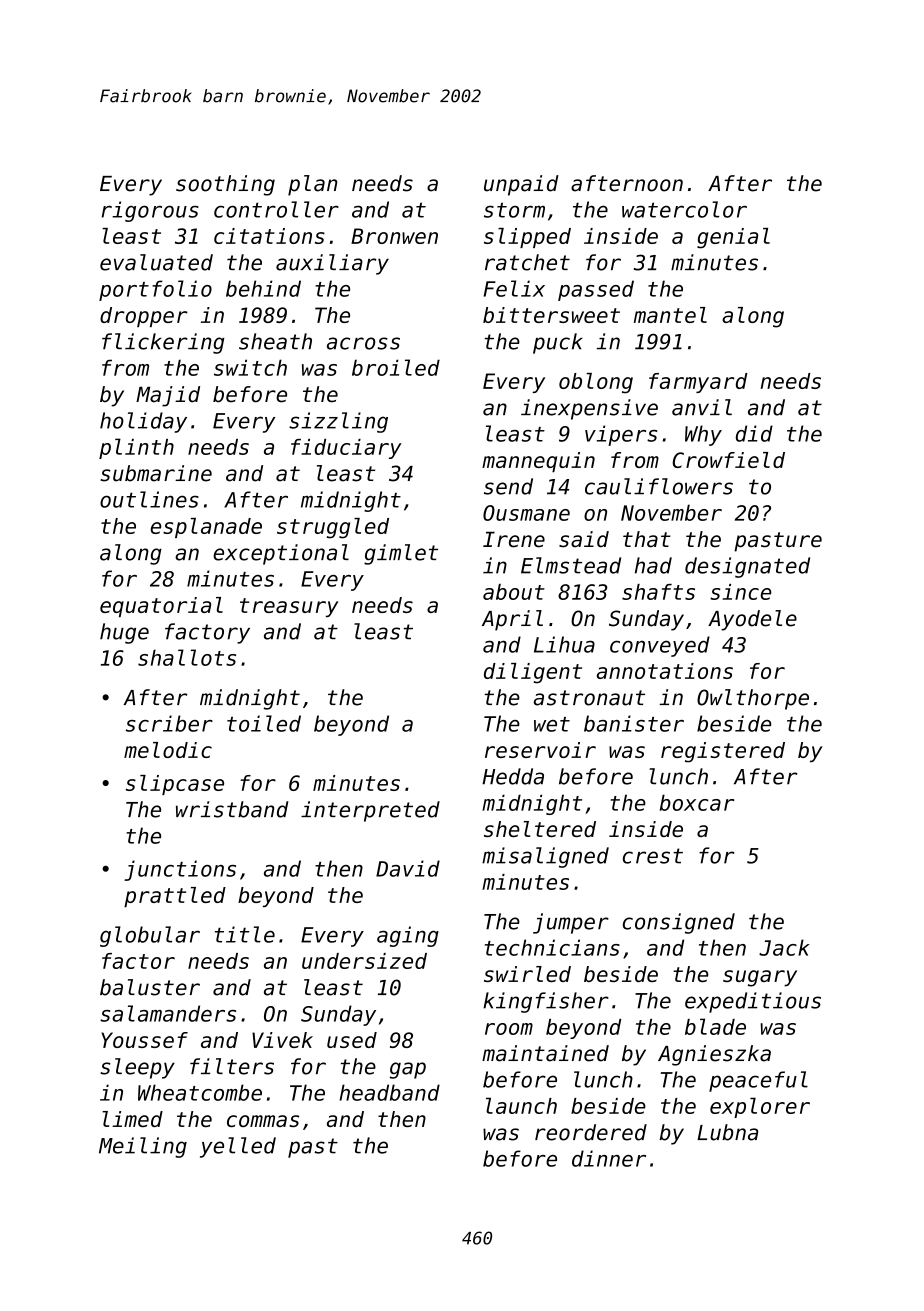 Image resolution: width=924 pixels, height=1311 pixels. I want to click on mantel, so click(670, 315).
